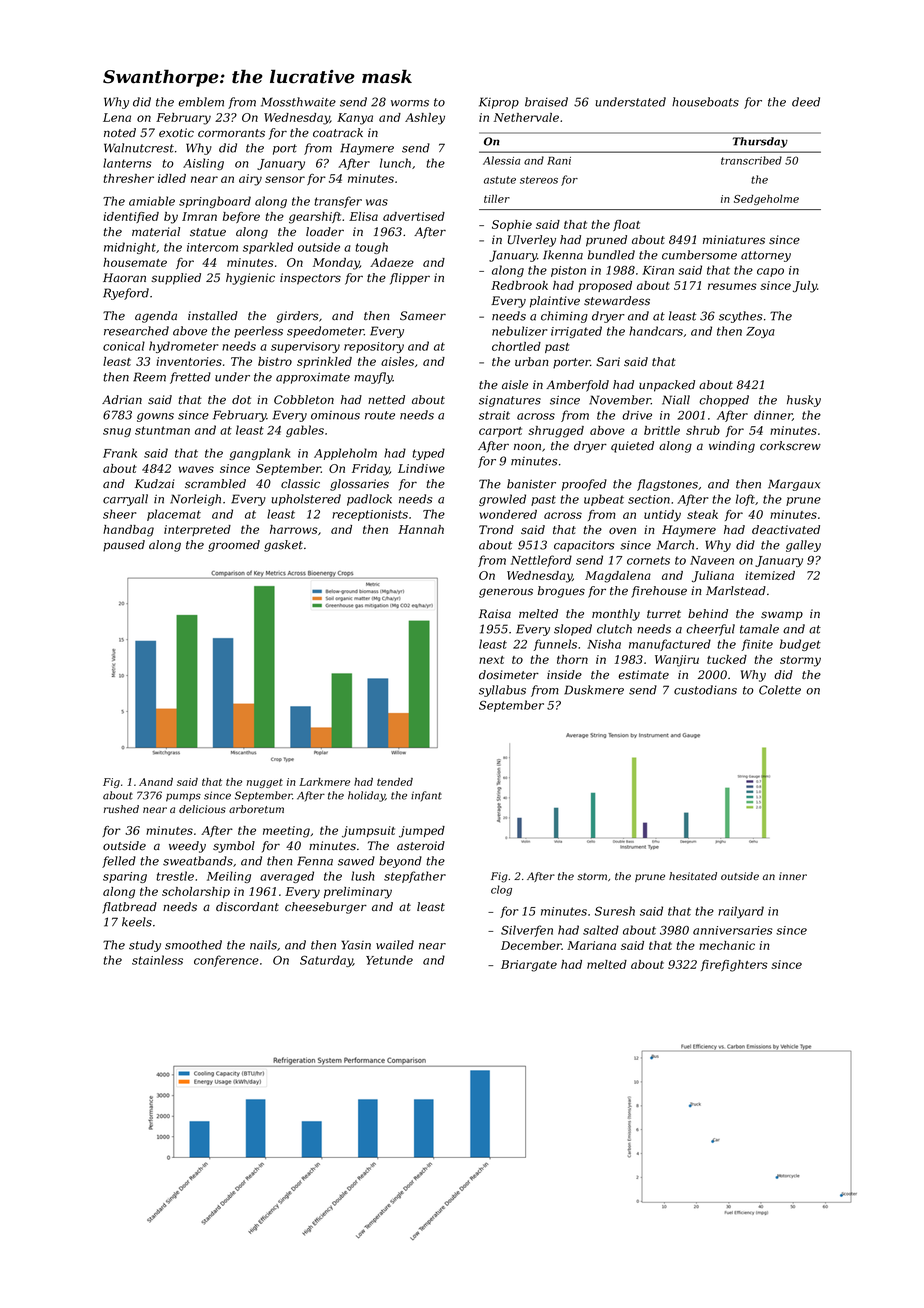 The image size is (924, 1308). I want to click on stepfather, so click(415, 877).
